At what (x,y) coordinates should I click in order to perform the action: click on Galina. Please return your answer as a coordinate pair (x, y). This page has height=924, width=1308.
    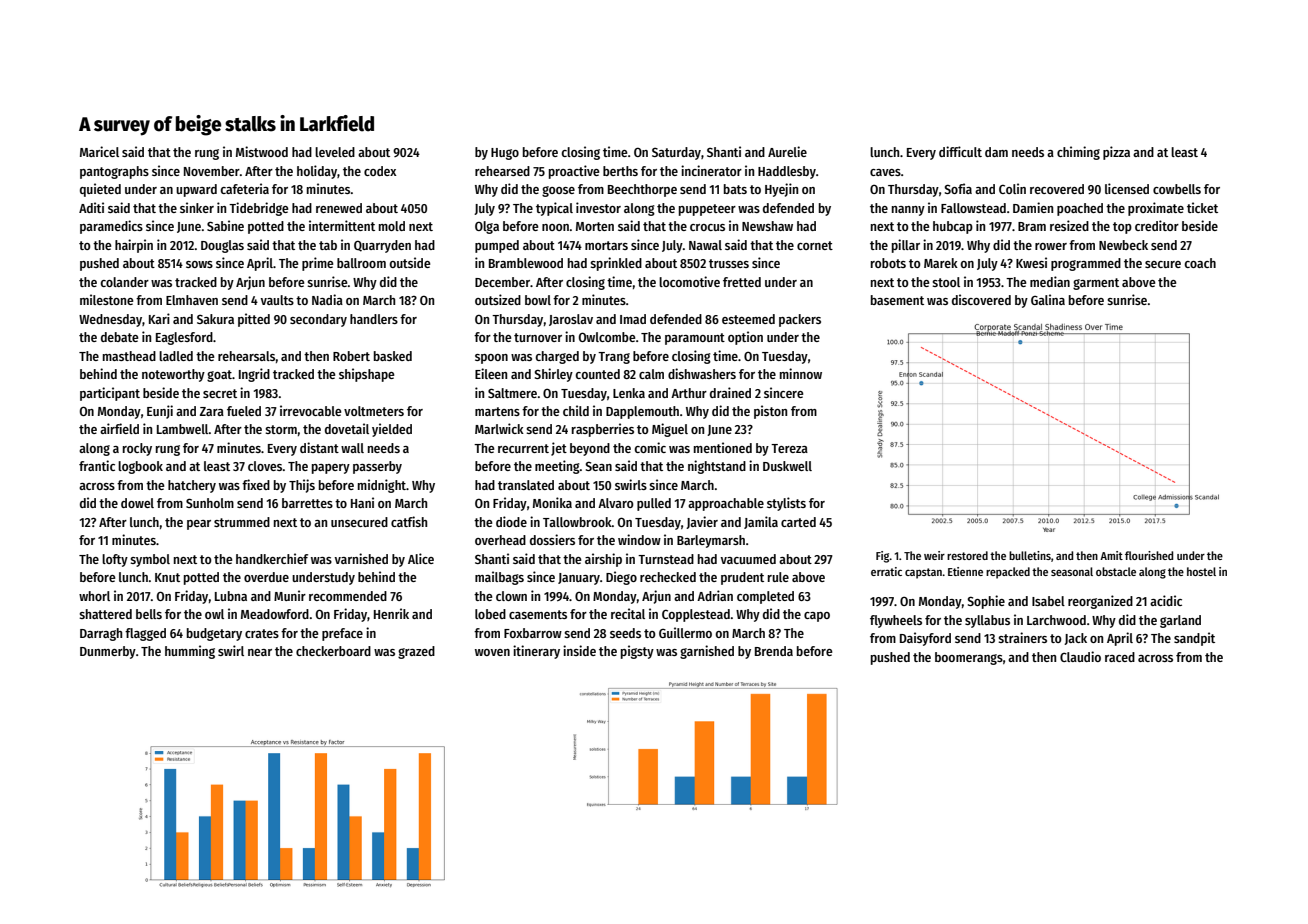
    Looking at the image, I should click on (1048, 299).
